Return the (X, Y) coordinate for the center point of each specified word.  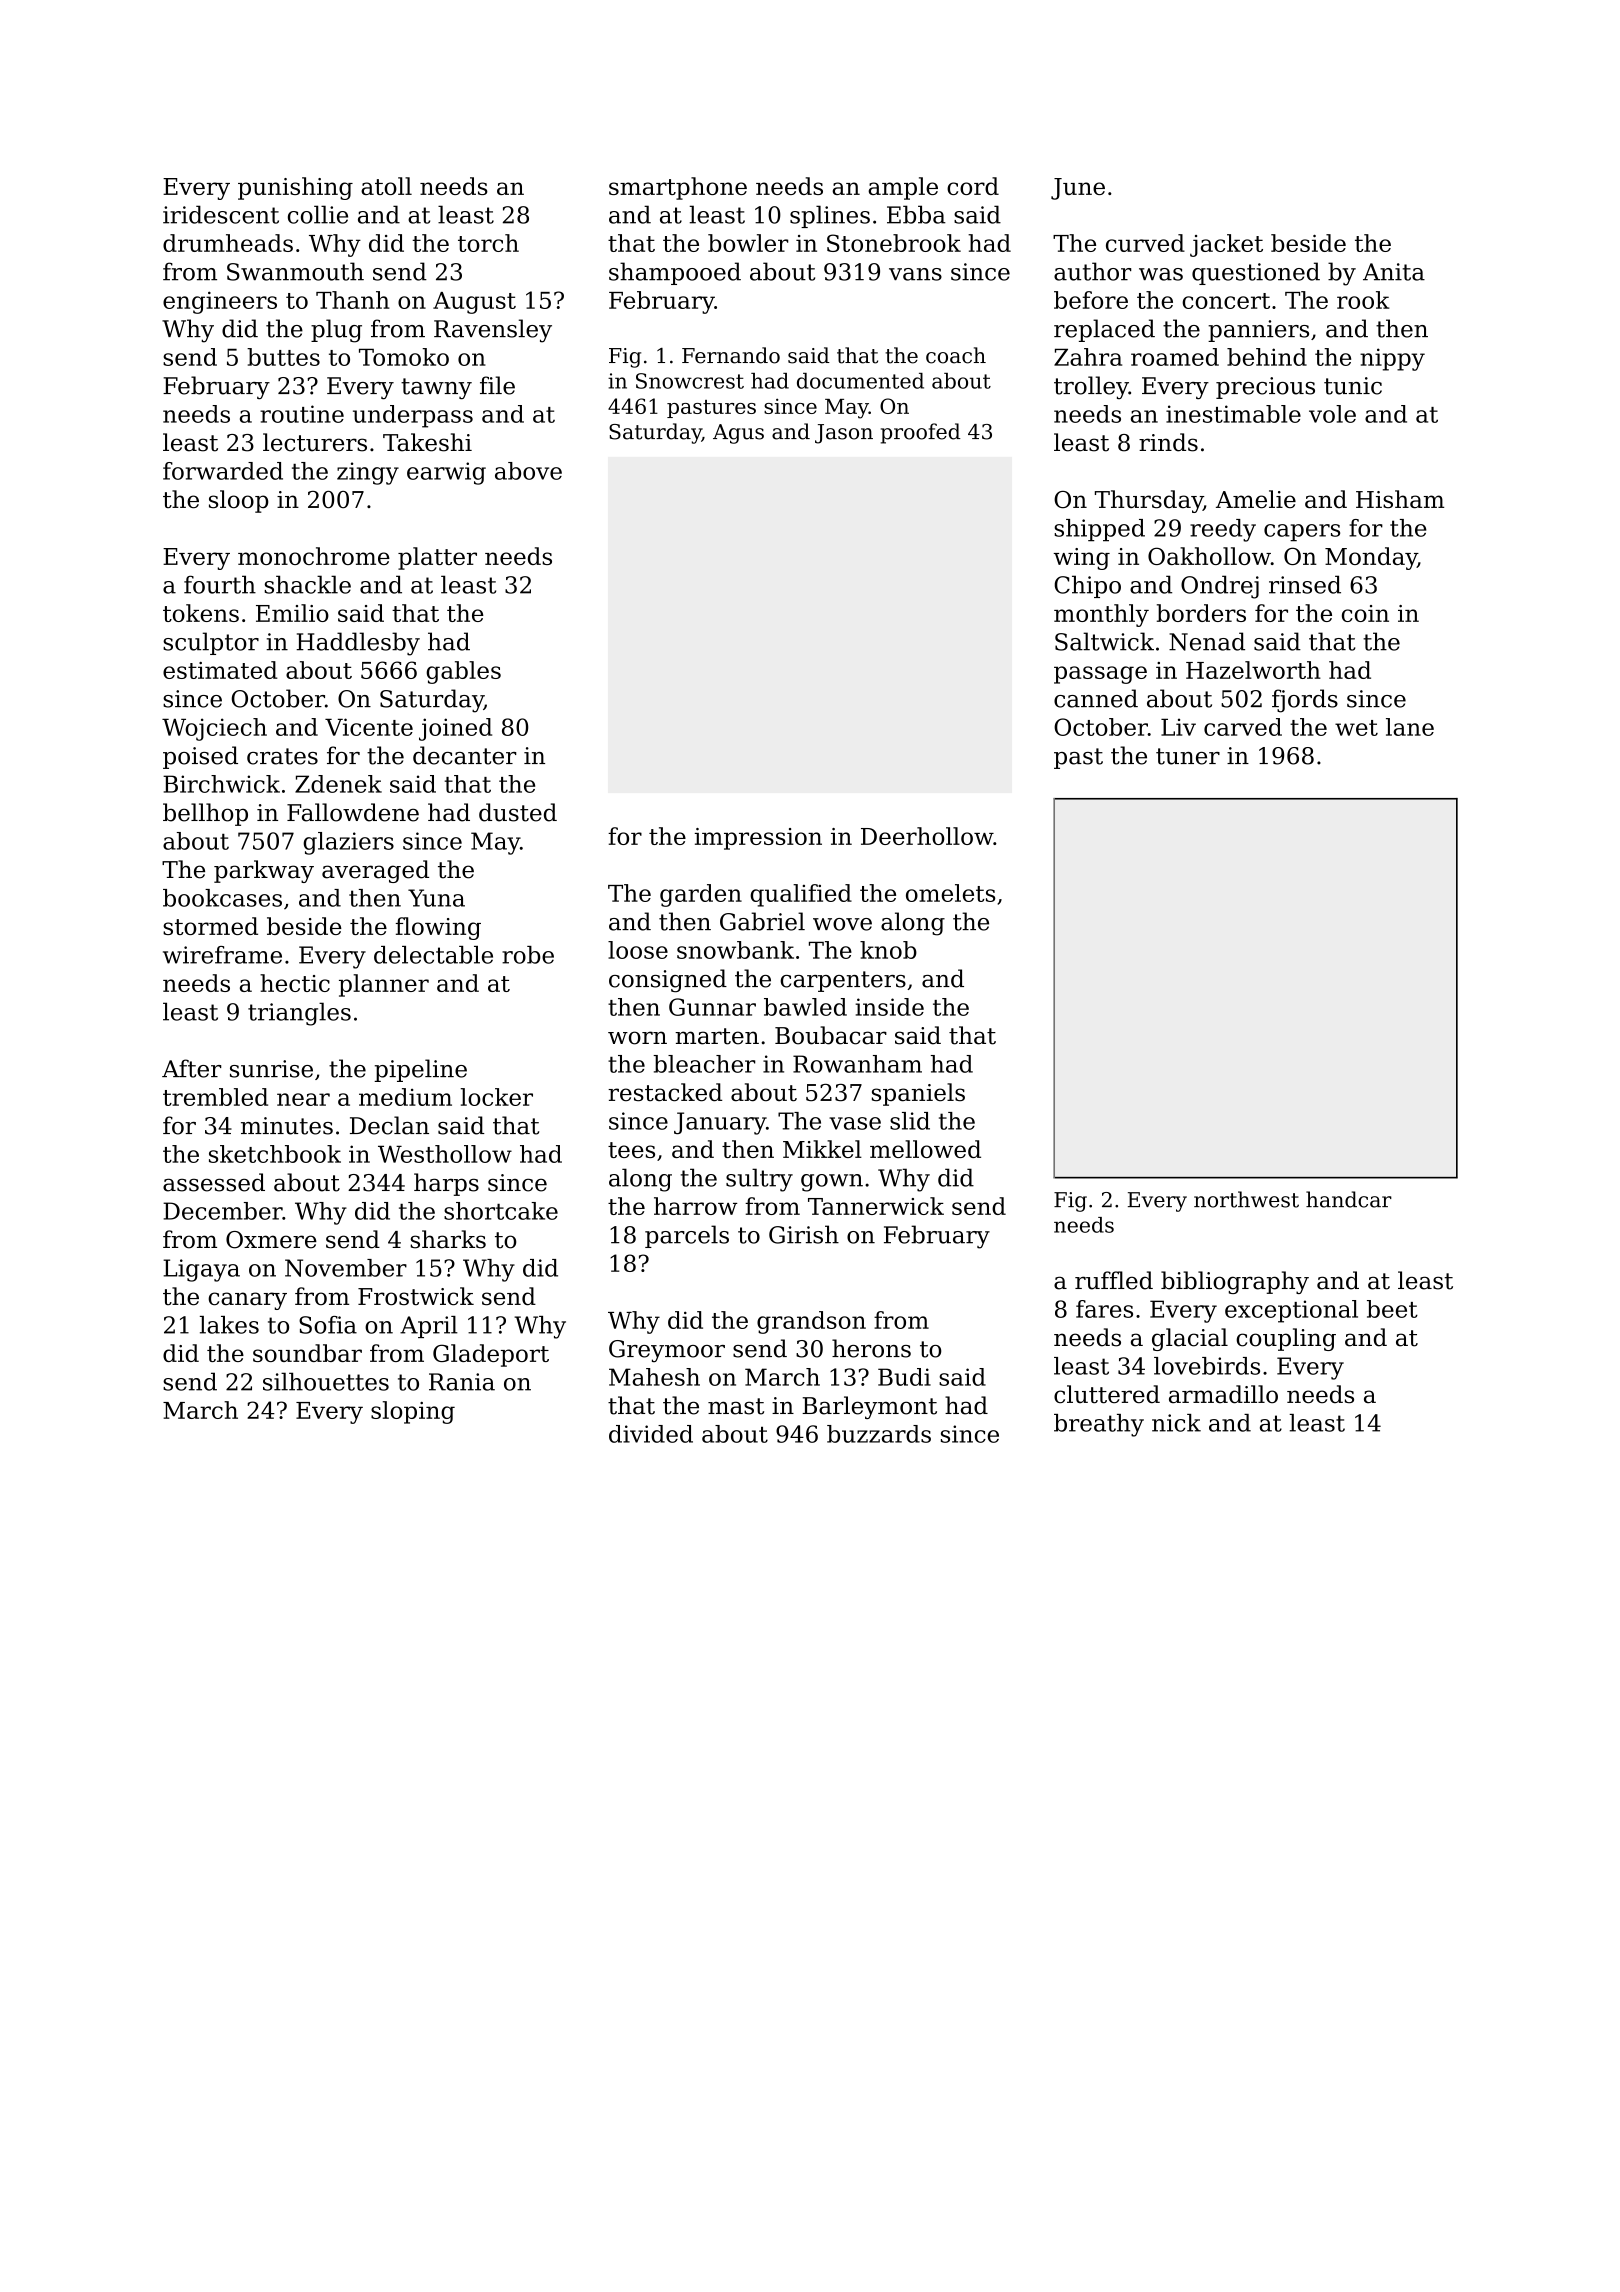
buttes (283, 357)
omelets (950, 893)
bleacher (704, 1064)
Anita (1394, 272)
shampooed (675, 273)
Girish (804, 1234)
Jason (844, 434)
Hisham (1400, 499)
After (191, 1068)
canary (247, 1301)
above (528, 471)
